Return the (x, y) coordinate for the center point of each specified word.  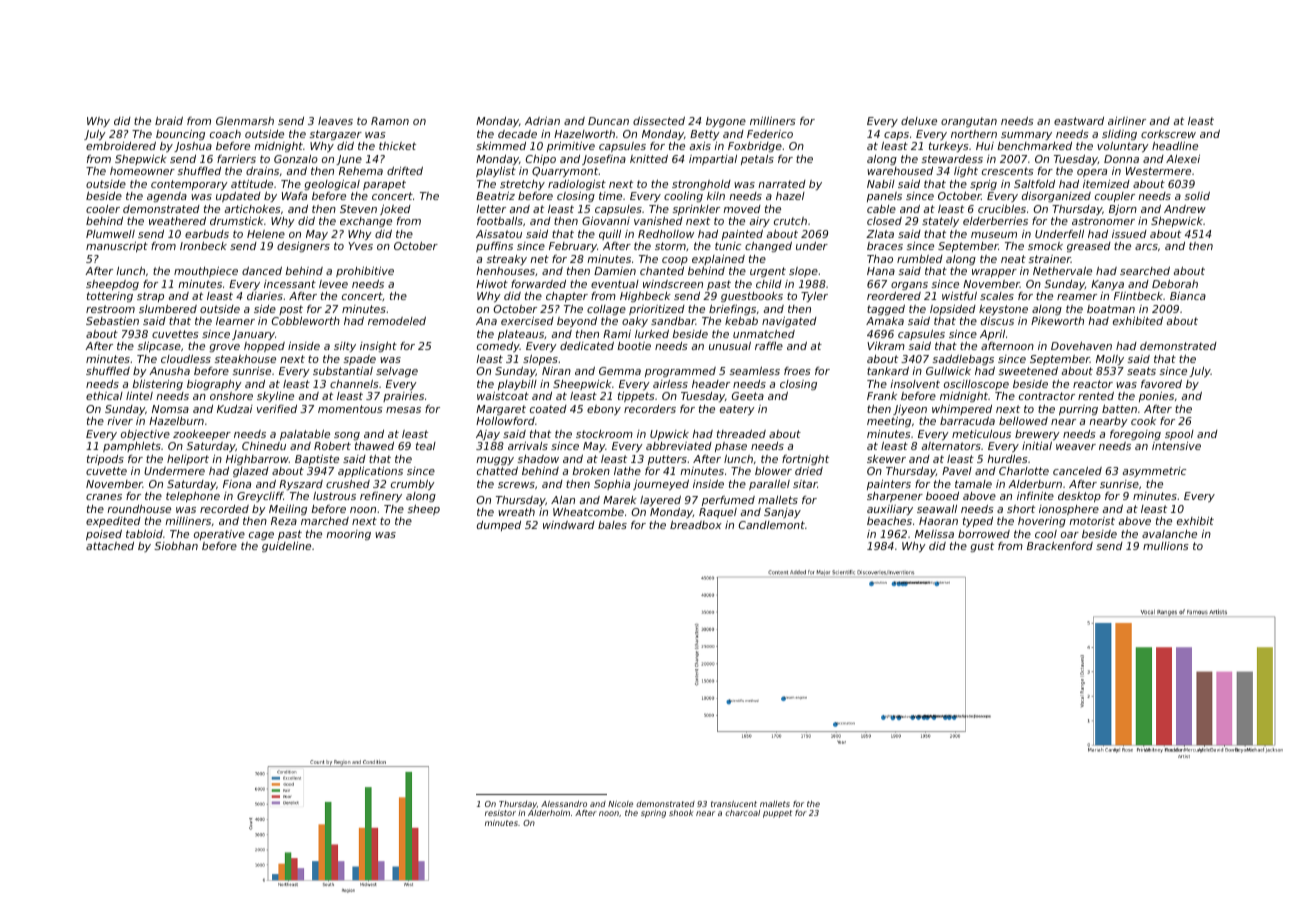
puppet (777, 814)
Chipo (541, 160)
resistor (500, 813)
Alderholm (549, 813)
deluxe (919, 121)
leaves (335, 121)
